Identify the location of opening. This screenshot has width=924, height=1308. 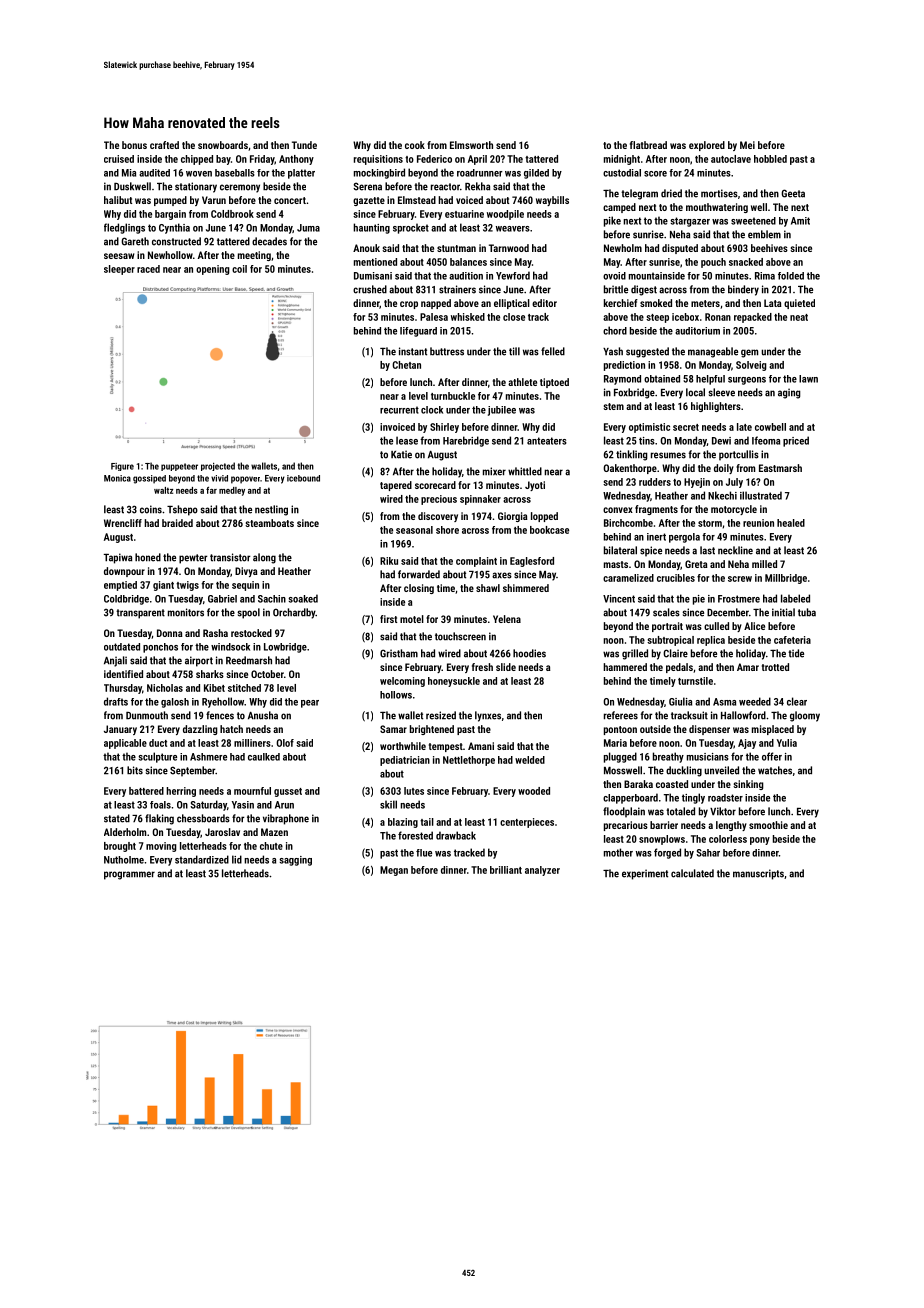
(213, 270).
